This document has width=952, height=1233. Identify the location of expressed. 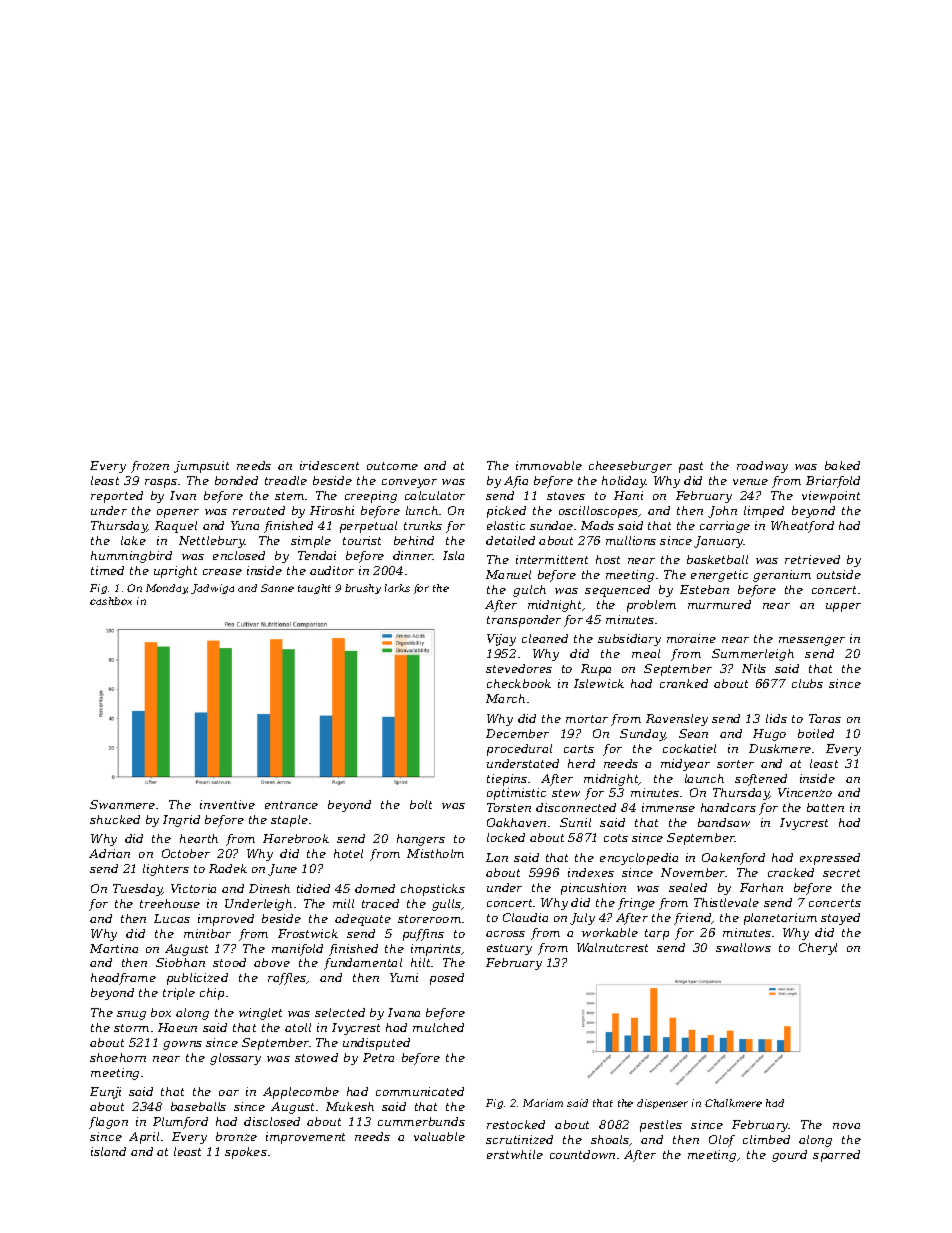
(830, 859).
